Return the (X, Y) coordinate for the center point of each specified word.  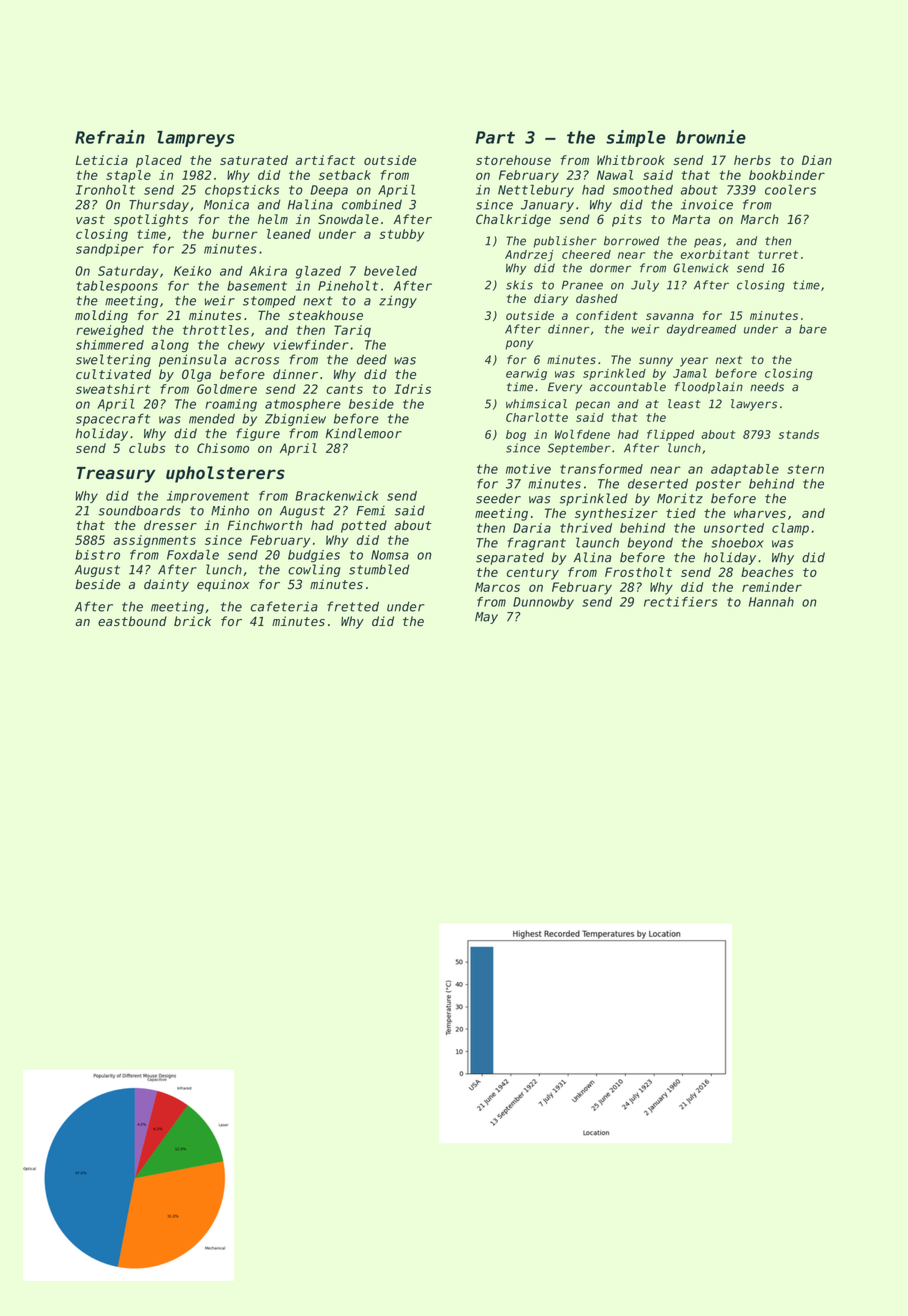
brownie (711, 137)
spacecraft (113, 419)
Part (495, 137)
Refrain (110, 137)
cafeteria (284, 606)
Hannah (771, 602)
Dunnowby (543, 603)
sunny (656, 362)
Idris (412, 389)
